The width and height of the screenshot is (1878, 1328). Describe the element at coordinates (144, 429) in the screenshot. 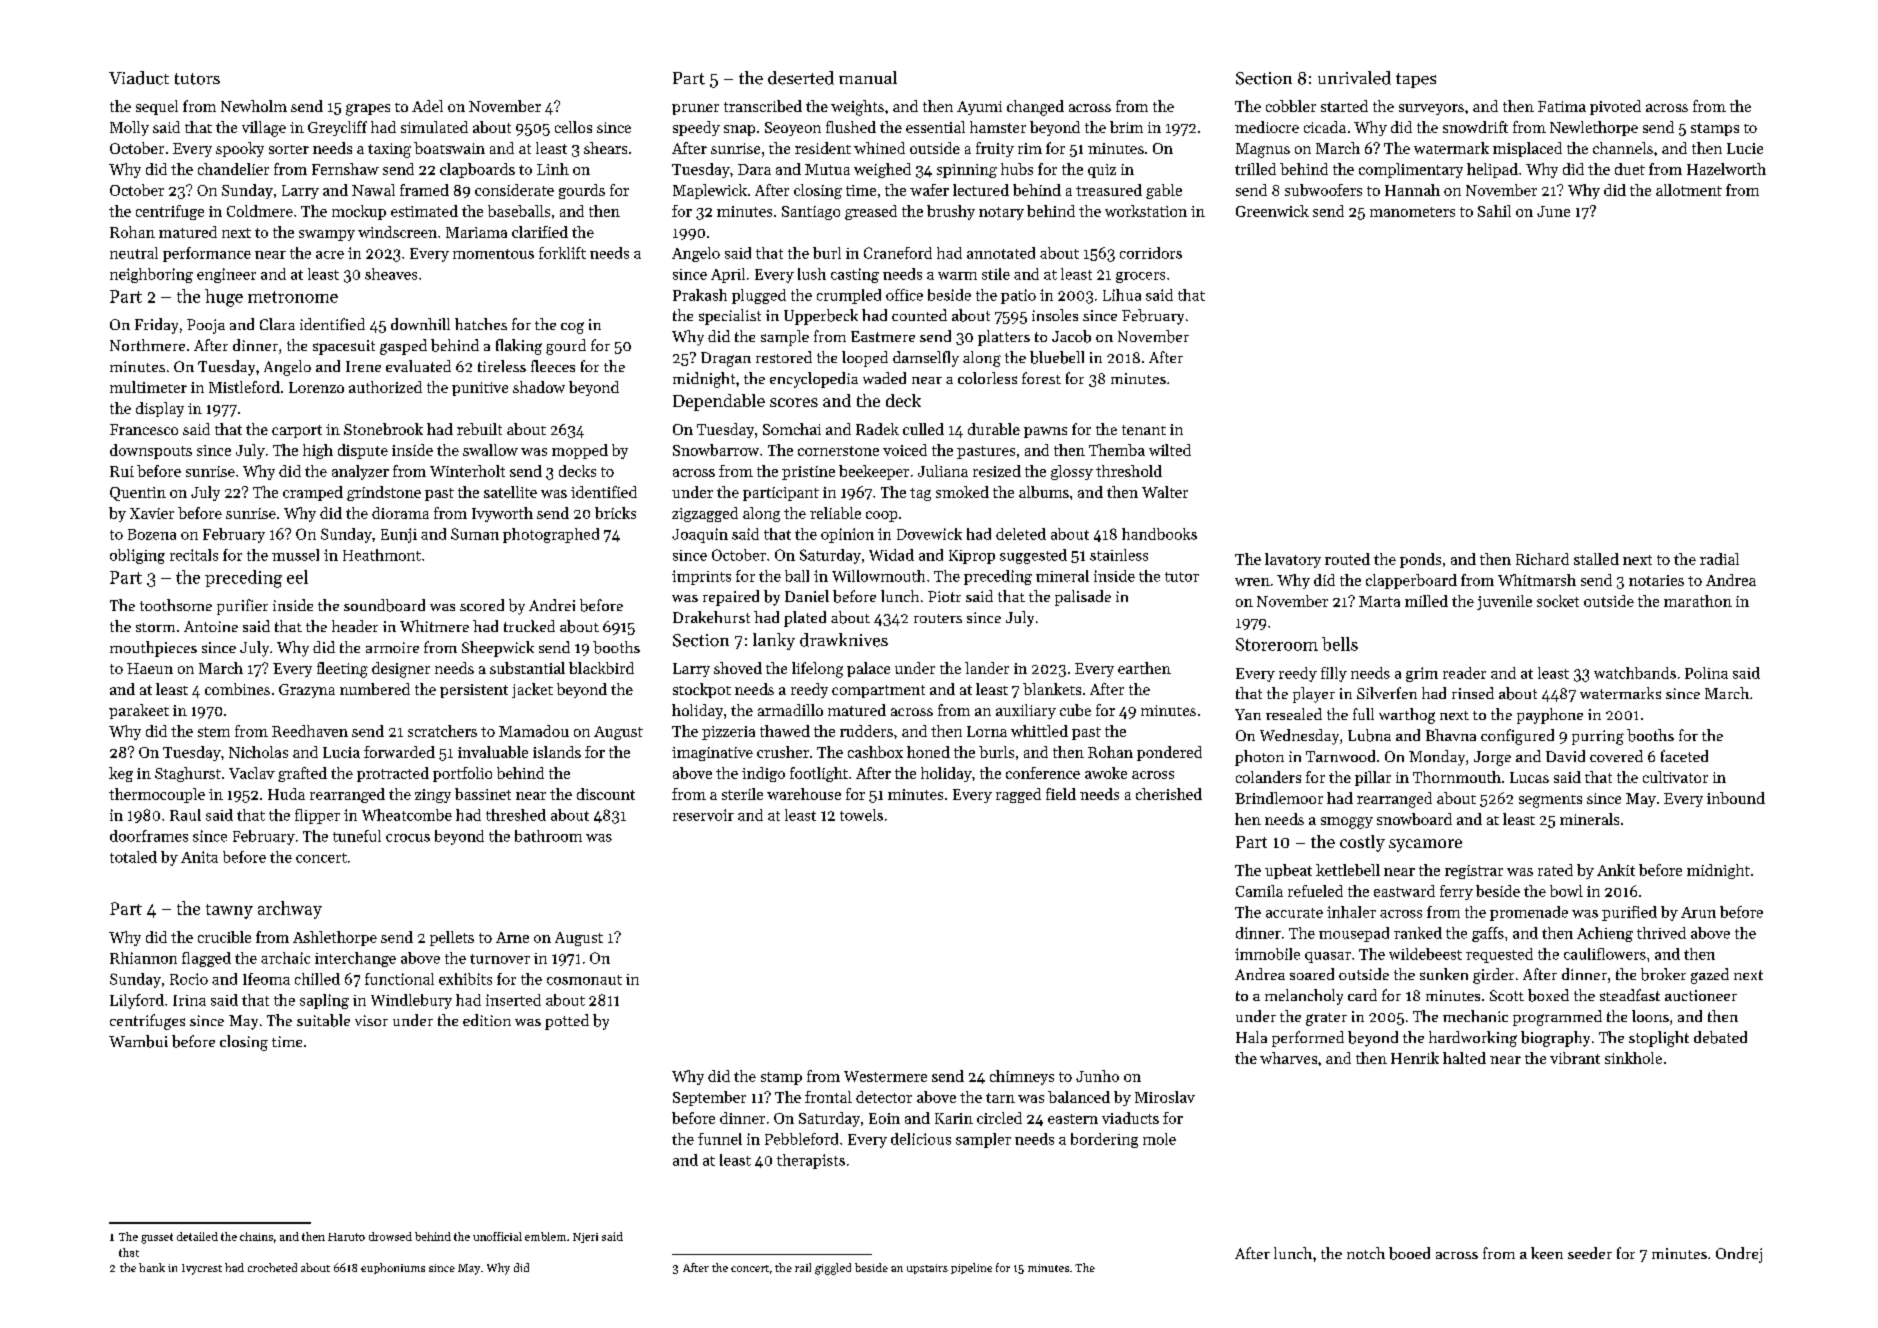

I see `Francesco` at that location.
